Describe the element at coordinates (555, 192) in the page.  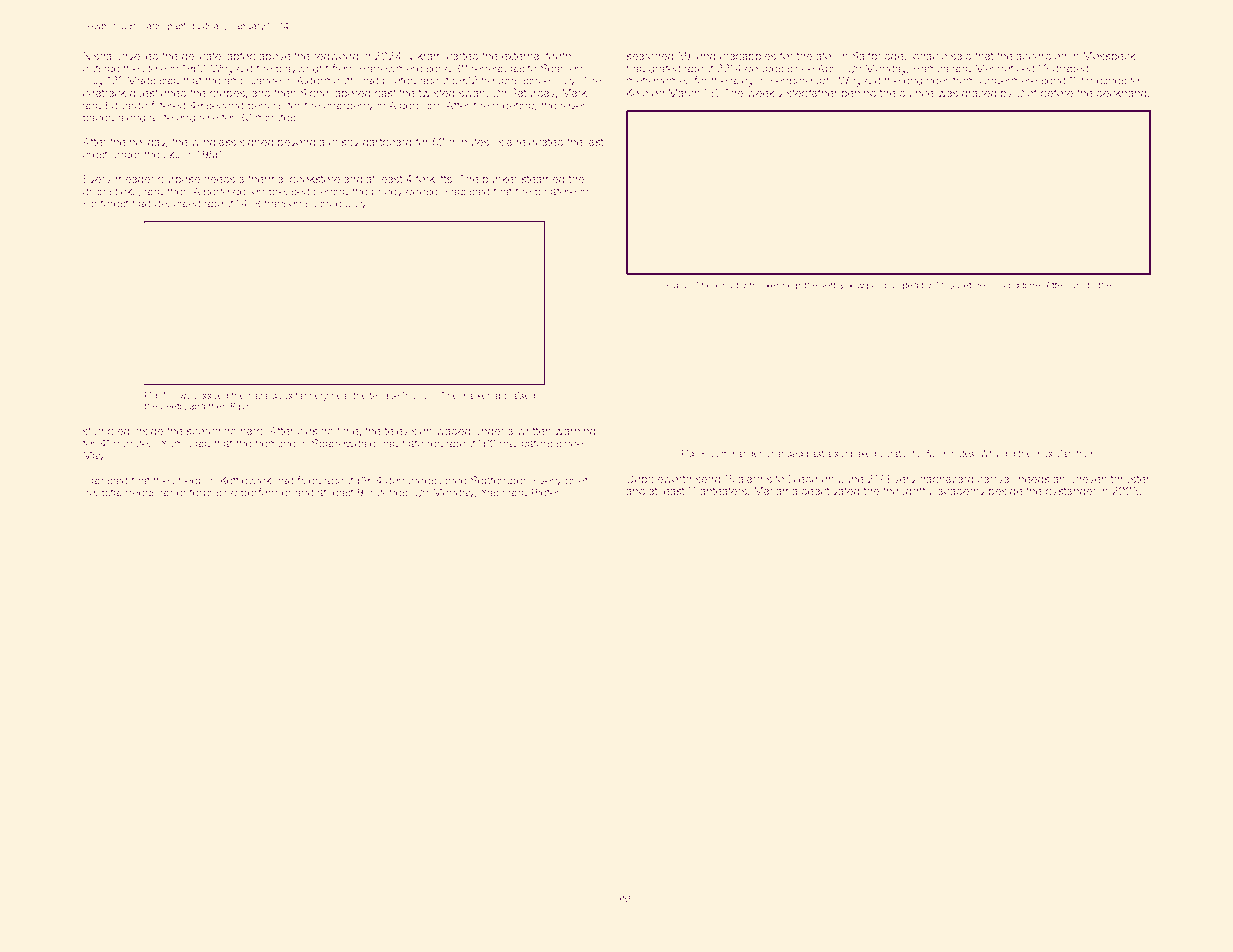
I see `pinafore` at that location.
